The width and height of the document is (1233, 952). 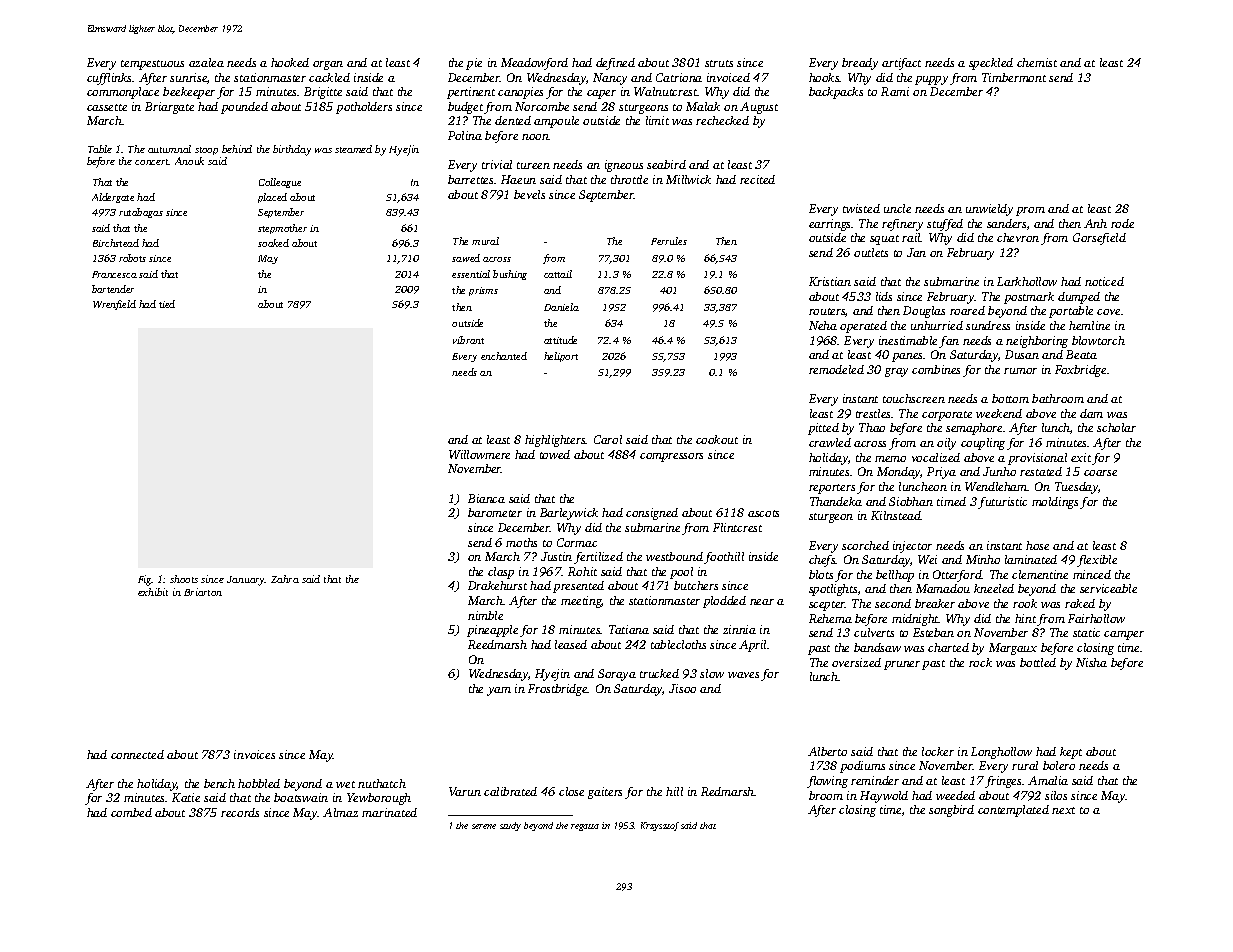 What do you see at coordinates (285, 579) in the document?
I see `Zahra` at bounding box center [285, 579].
